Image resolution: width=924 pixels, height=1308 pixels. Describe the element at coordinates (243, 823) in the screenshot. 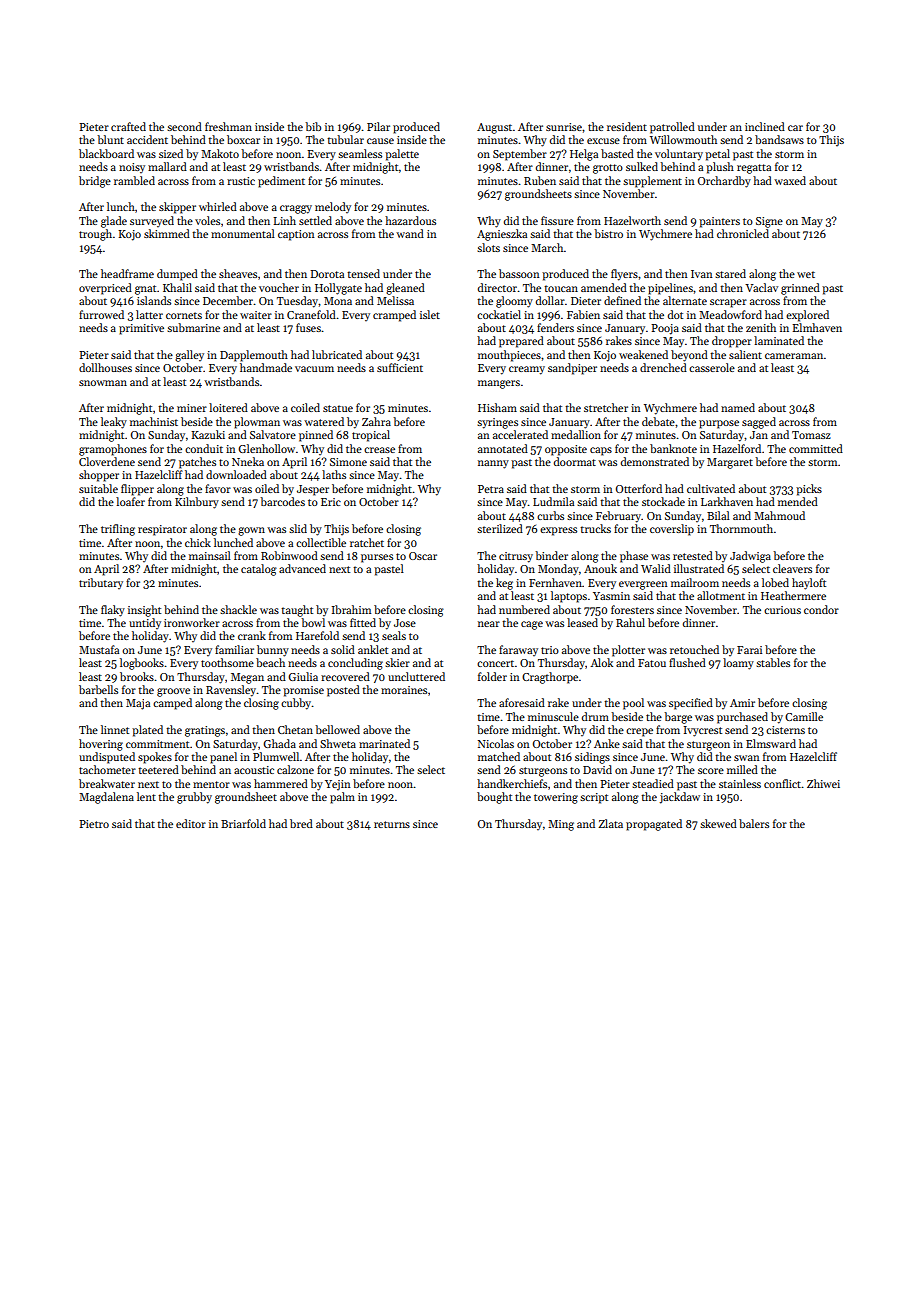

I see `Briarfold` at that location.
